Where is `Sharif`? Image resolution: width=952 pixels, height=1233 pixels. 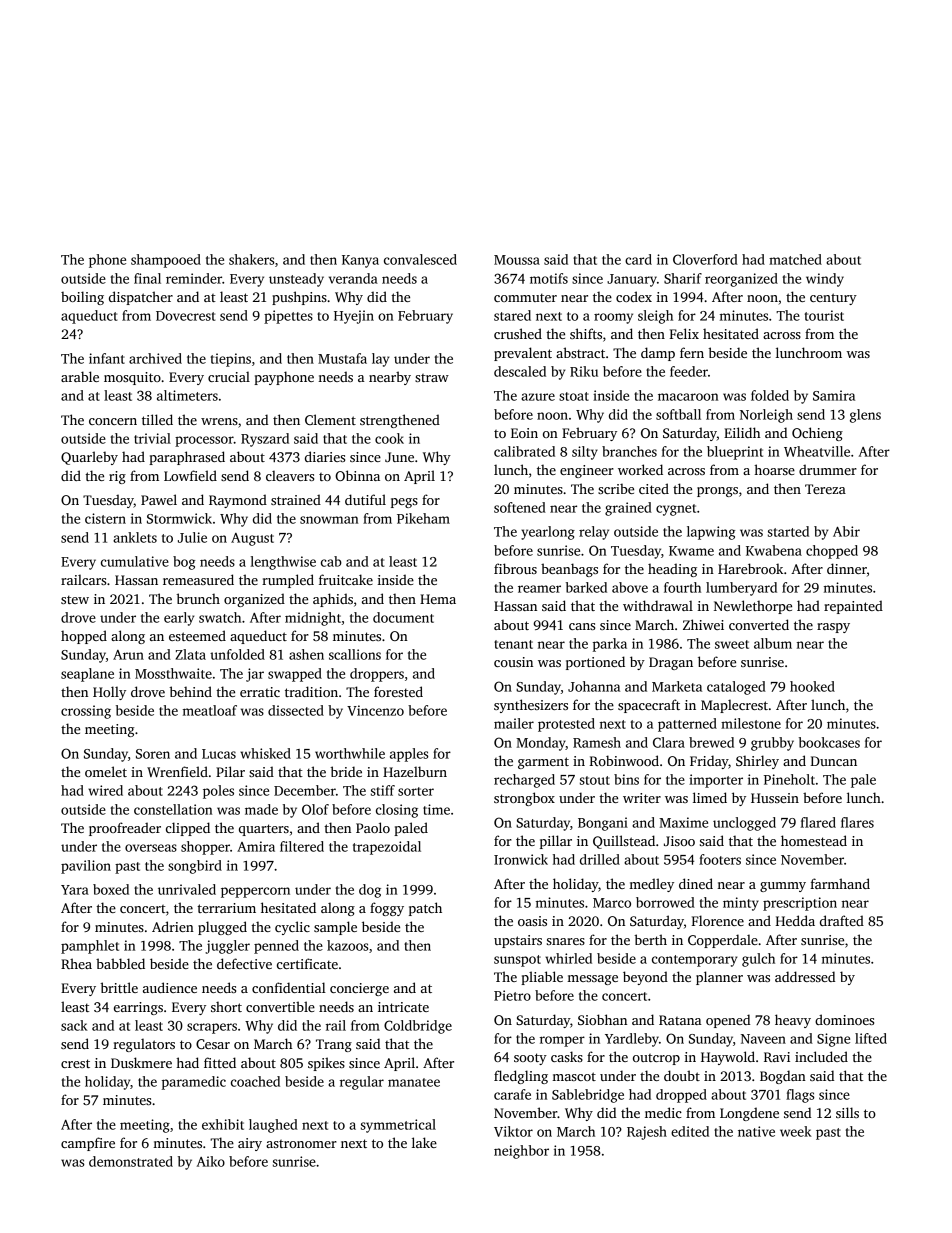
Sharif is located at coordinates (683, 278).
